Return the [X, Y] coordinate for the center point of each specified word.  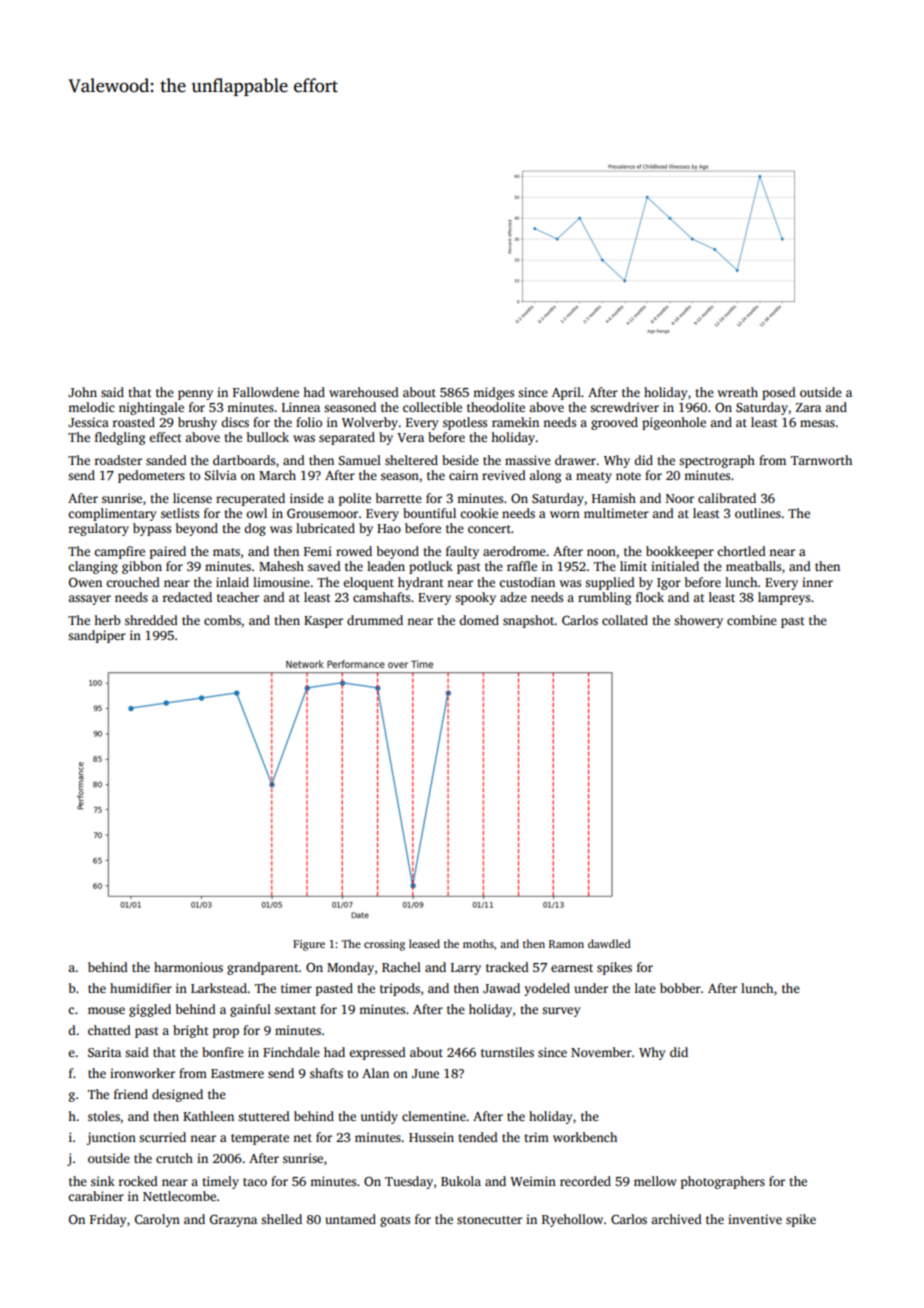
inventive [755, 1219]
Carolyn [157, 1220]
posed [779, 393]
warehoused [364, 392]
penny [195, 395]
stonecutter [489, 1220]
